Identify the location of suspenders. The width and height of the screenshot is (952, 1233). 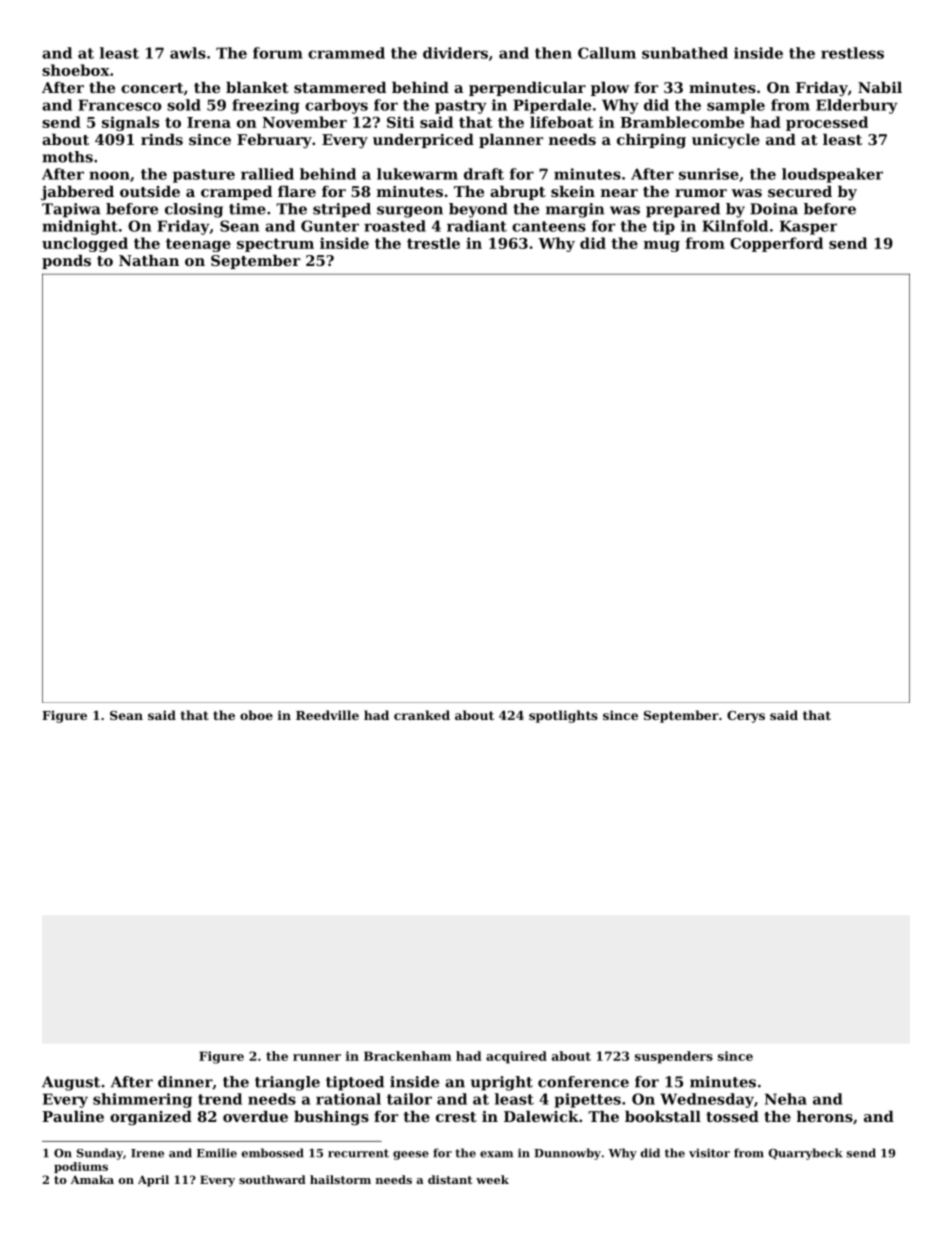
(674, 1057).
